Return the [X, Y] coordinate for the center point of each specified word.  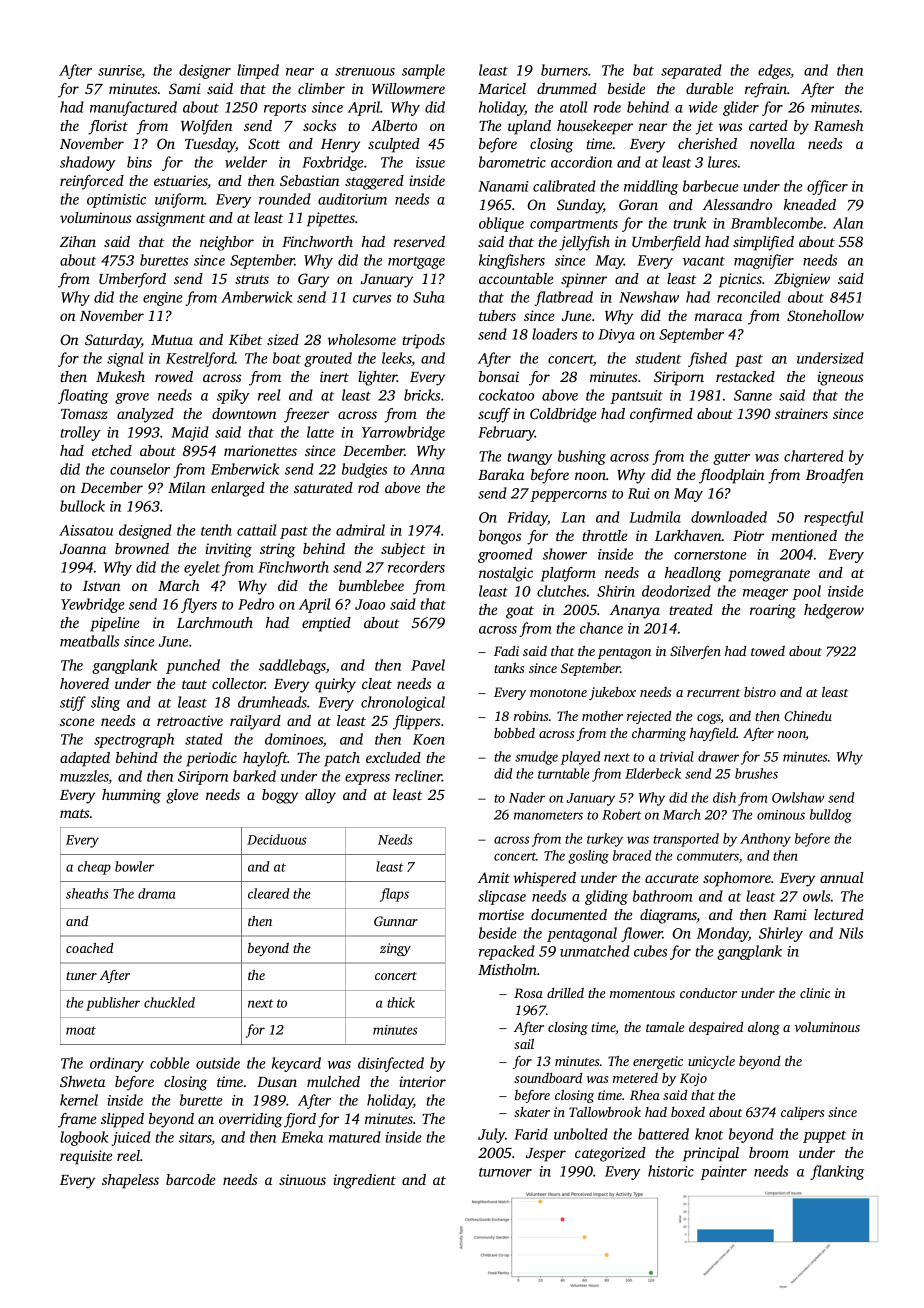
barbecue [711, 186]
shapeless [130, 1181]
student [658, 358]
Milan [187, 487]
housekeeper [595, 127]
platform [568, 574]
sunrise [120, 71]
